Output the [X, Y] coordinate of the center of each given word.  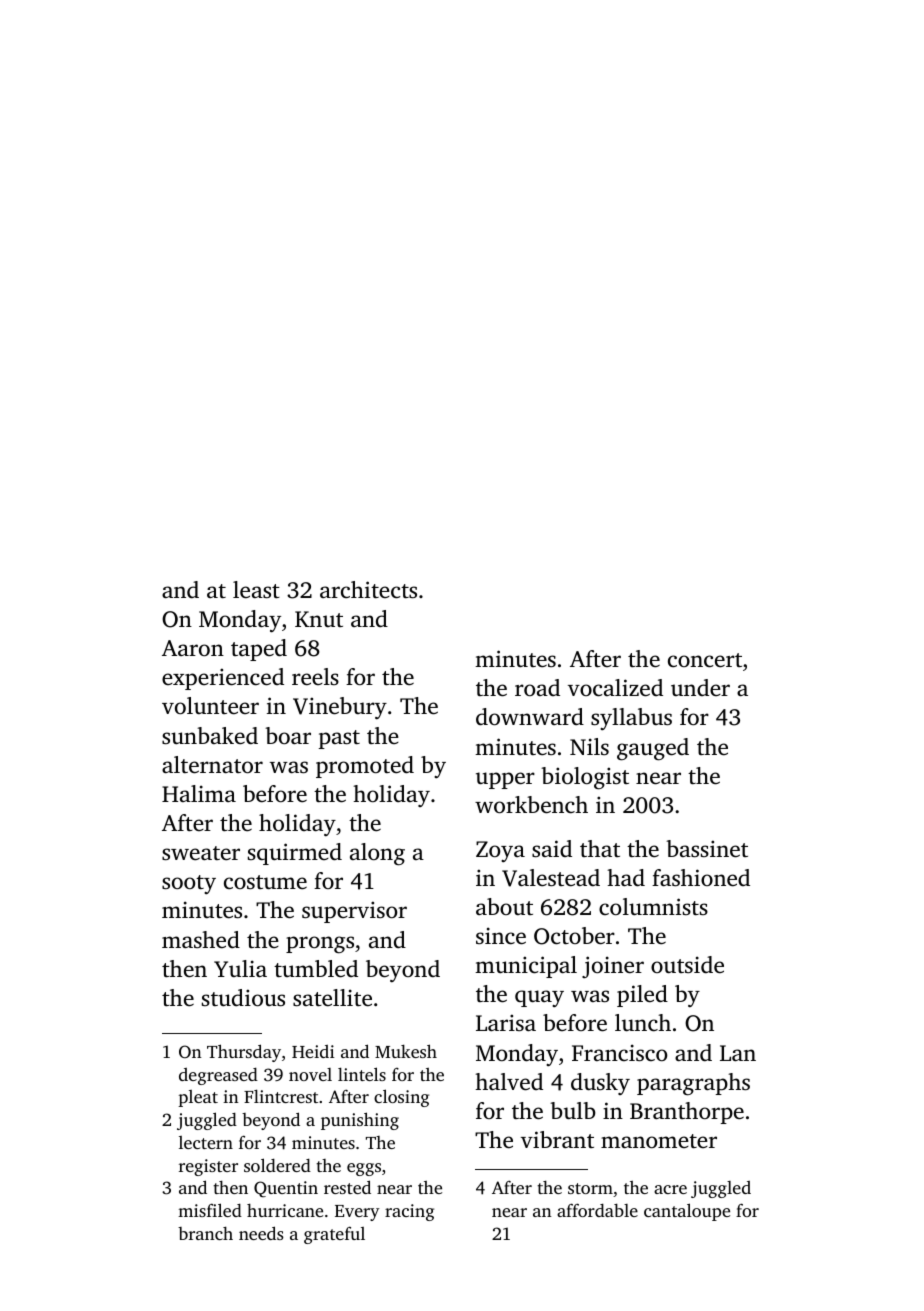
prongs [320, 945]
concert [705, 660]
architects [368, 590]
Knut [319, 619]
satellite [332, 998]
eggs [364, 1169]
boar [288, 735]
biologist [585, 778]
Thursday [244, 1053]
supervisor [354, 912]
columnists [653, 907]
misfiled [210, 1210]
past [339, 739]
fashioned [701, 878]
